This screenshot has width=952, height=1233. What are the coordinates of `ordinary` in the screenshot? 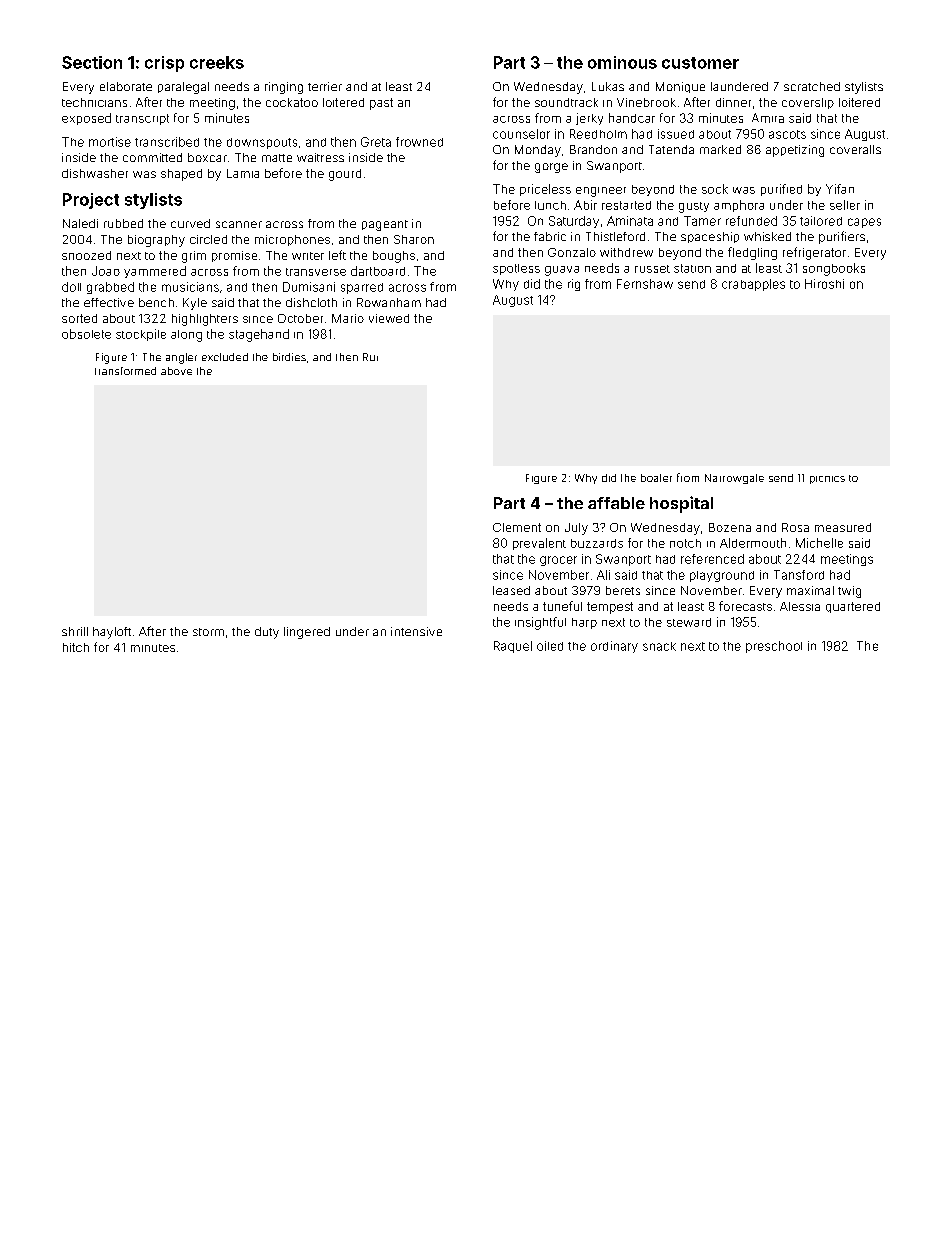 It's located at (614, 647).
